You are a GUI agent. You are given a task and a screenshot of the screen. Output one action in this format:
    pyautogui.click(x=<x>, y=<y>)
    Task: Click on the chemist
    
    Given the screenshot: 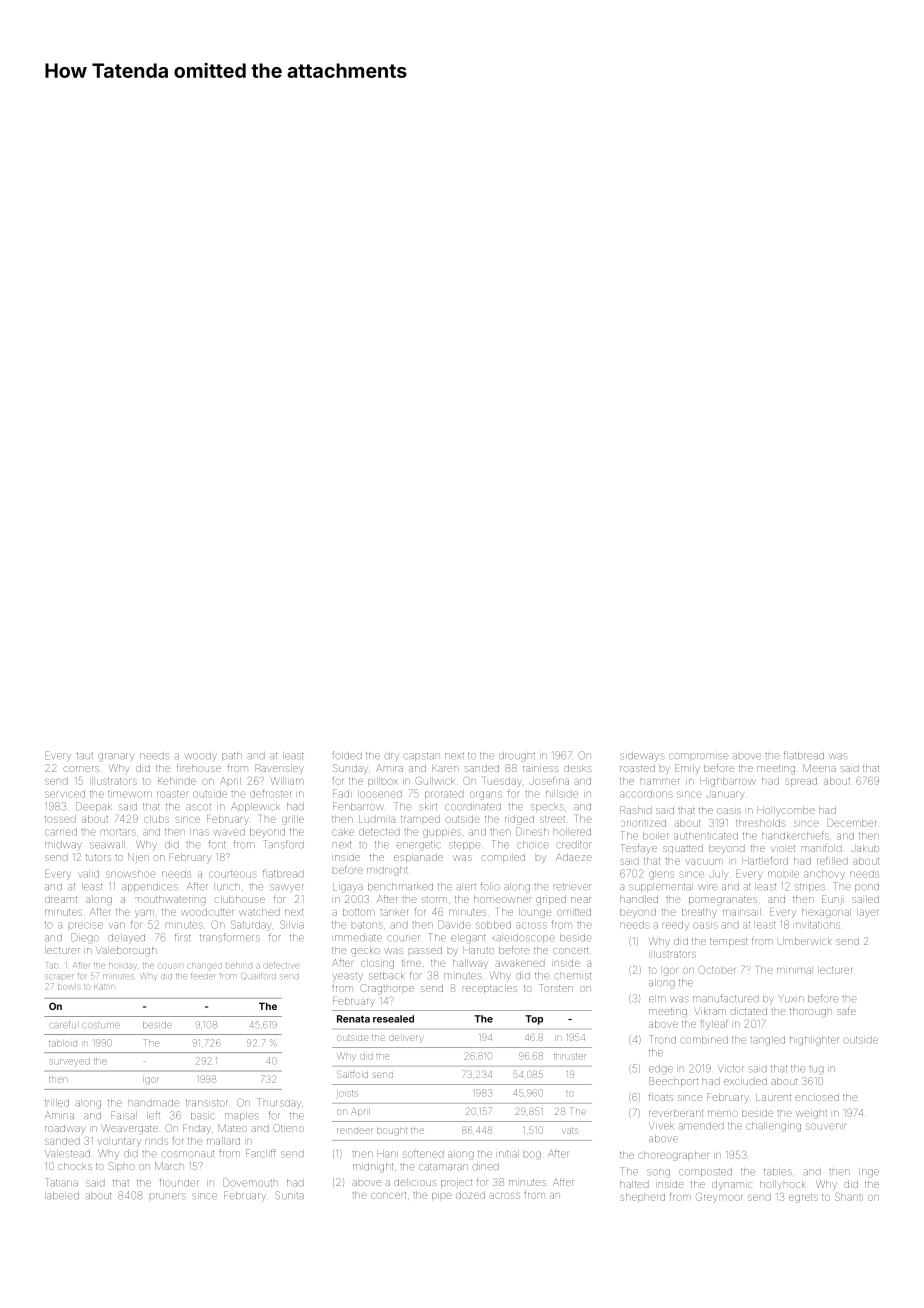 What is the action you would take?
    pyautogui.click(x=572, y=975)
